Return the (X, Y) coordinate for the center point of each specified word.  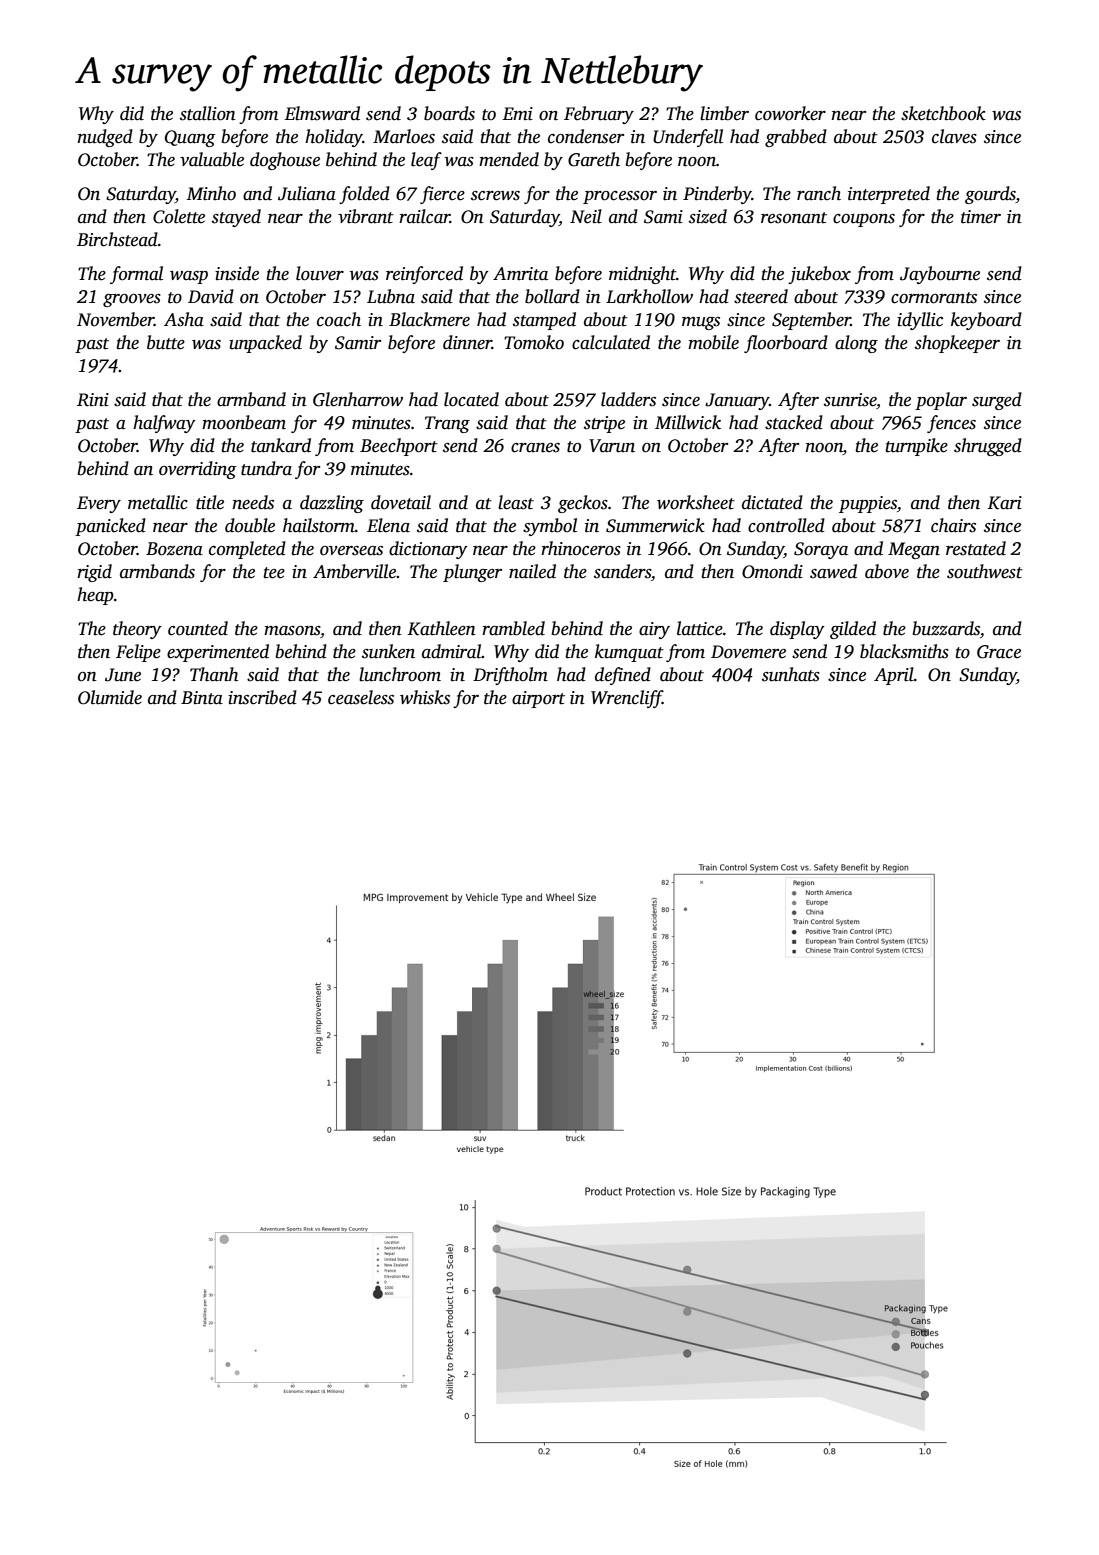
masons (292, 631)
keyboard (986, 321)
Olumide (110, 697)
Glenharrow (358, 399)
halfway (164, 424)
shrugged (988, 447)
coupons (864, 220)
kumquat (629, 653)
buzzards (946, 628)
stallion (208, 113)
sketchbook (943, 113)
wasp (189, 277)
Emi (517, 114)
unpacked (265, 344)
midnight (642, 275)
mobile (713, 342)
